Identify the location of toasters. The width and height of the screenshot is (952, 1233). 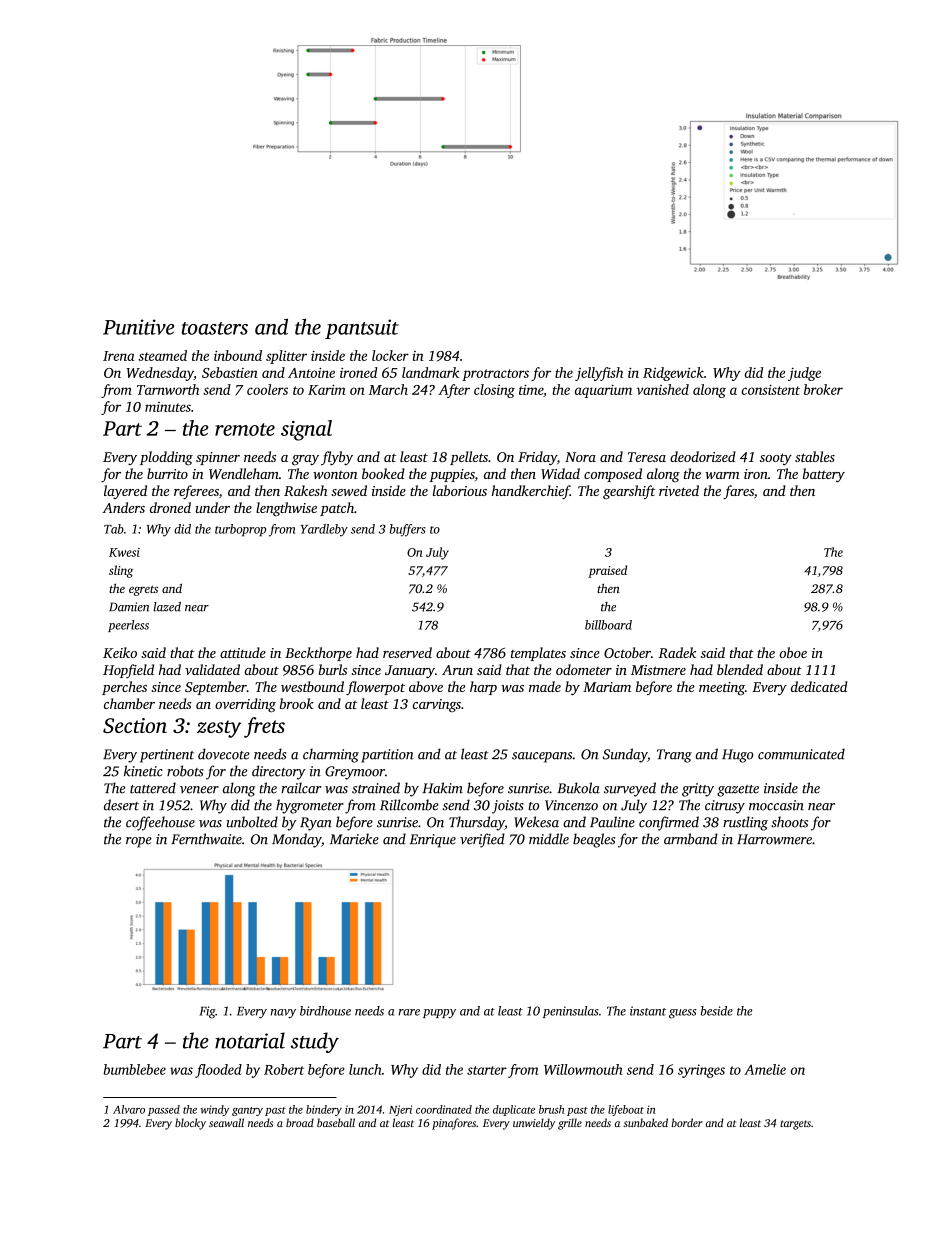
(215, 328).
